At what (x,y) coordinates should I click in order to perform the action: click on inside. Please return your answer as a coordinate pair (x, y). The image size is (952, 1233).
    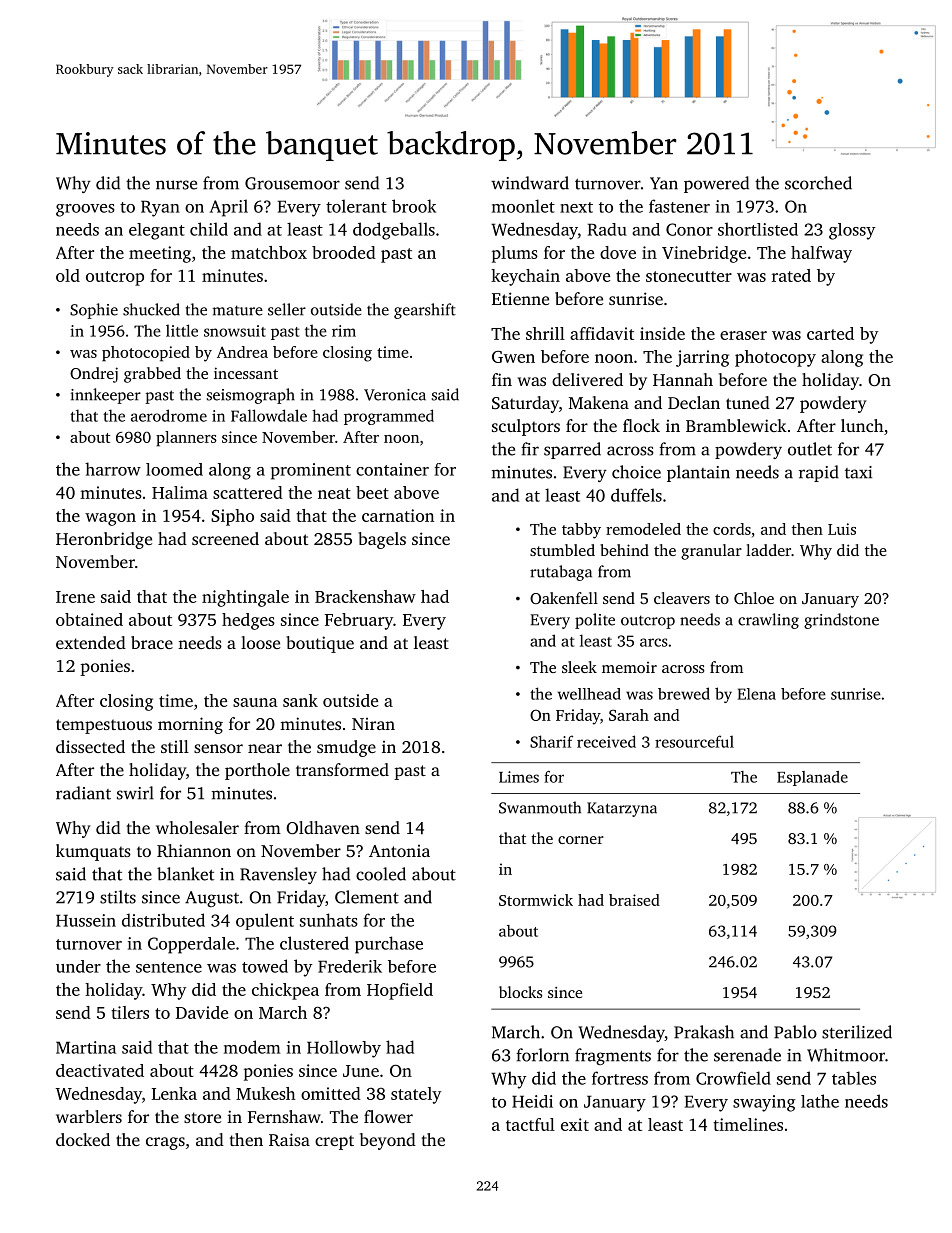
    Looking at the image, I should click on (662, 333).
